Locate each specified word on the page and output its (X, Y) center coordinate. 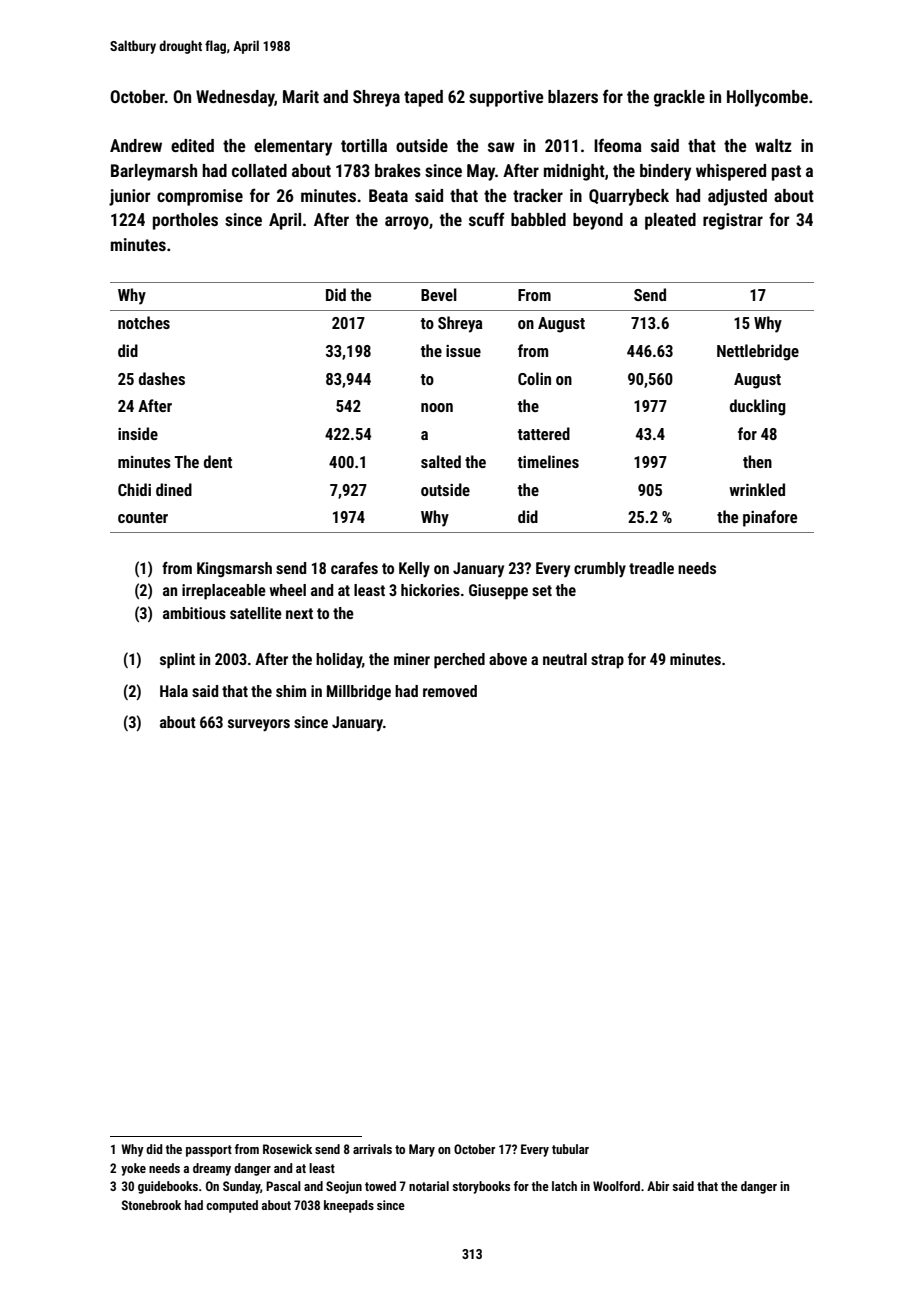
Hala (174, 691)
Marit (301, 96)
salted (441, 461)
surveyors (259, 725)
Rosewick (287, 1149)
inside (138, 433)
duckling (758, 407)
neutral (565, 659)
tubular (570, 1149)
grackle (679, 98)
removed (450, 691)
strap (607, 661)
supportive (506, 98)
